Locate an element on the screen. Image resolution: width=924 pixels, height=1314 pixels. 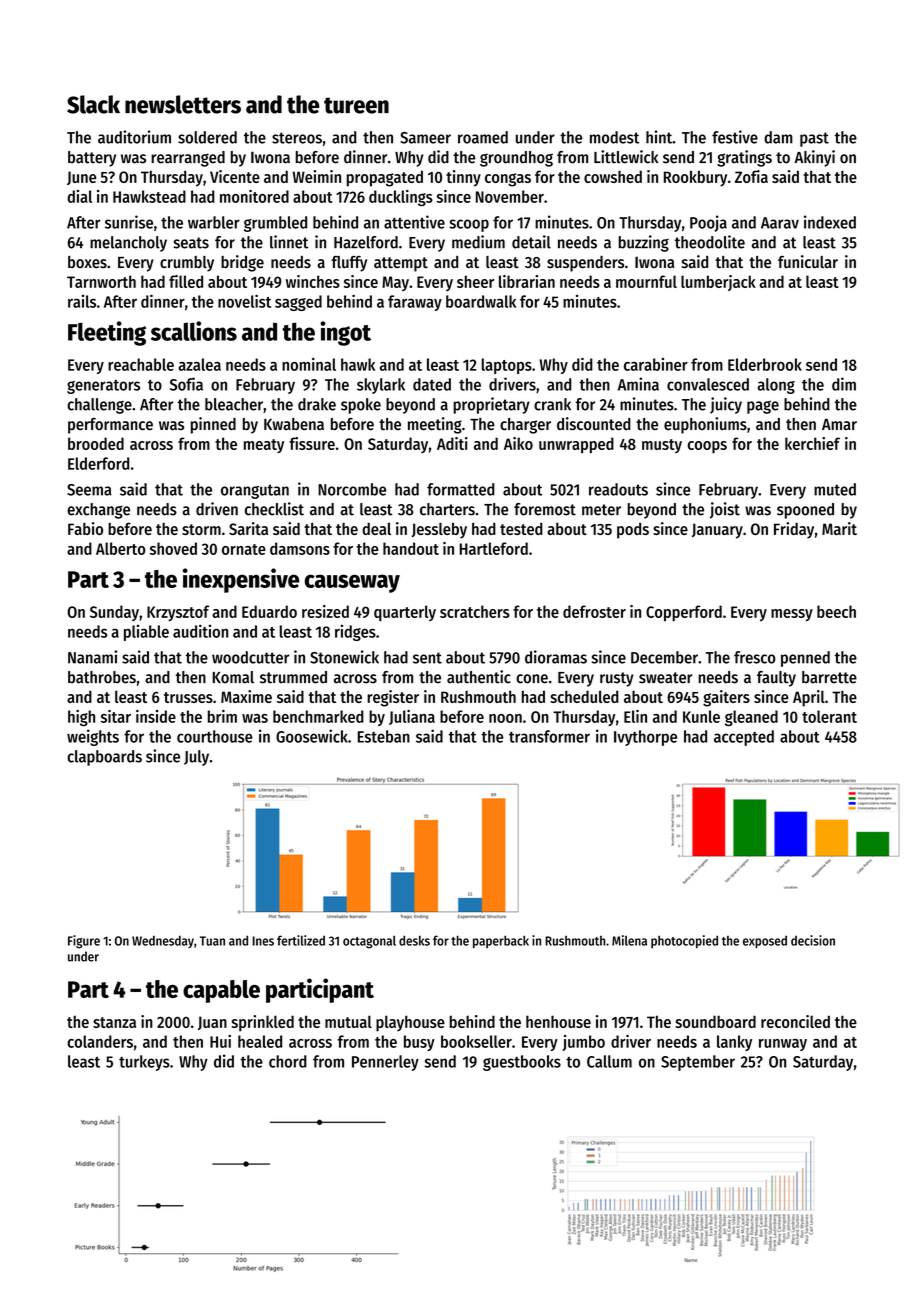
Elderbrook is located at coordinates (765, 364).
